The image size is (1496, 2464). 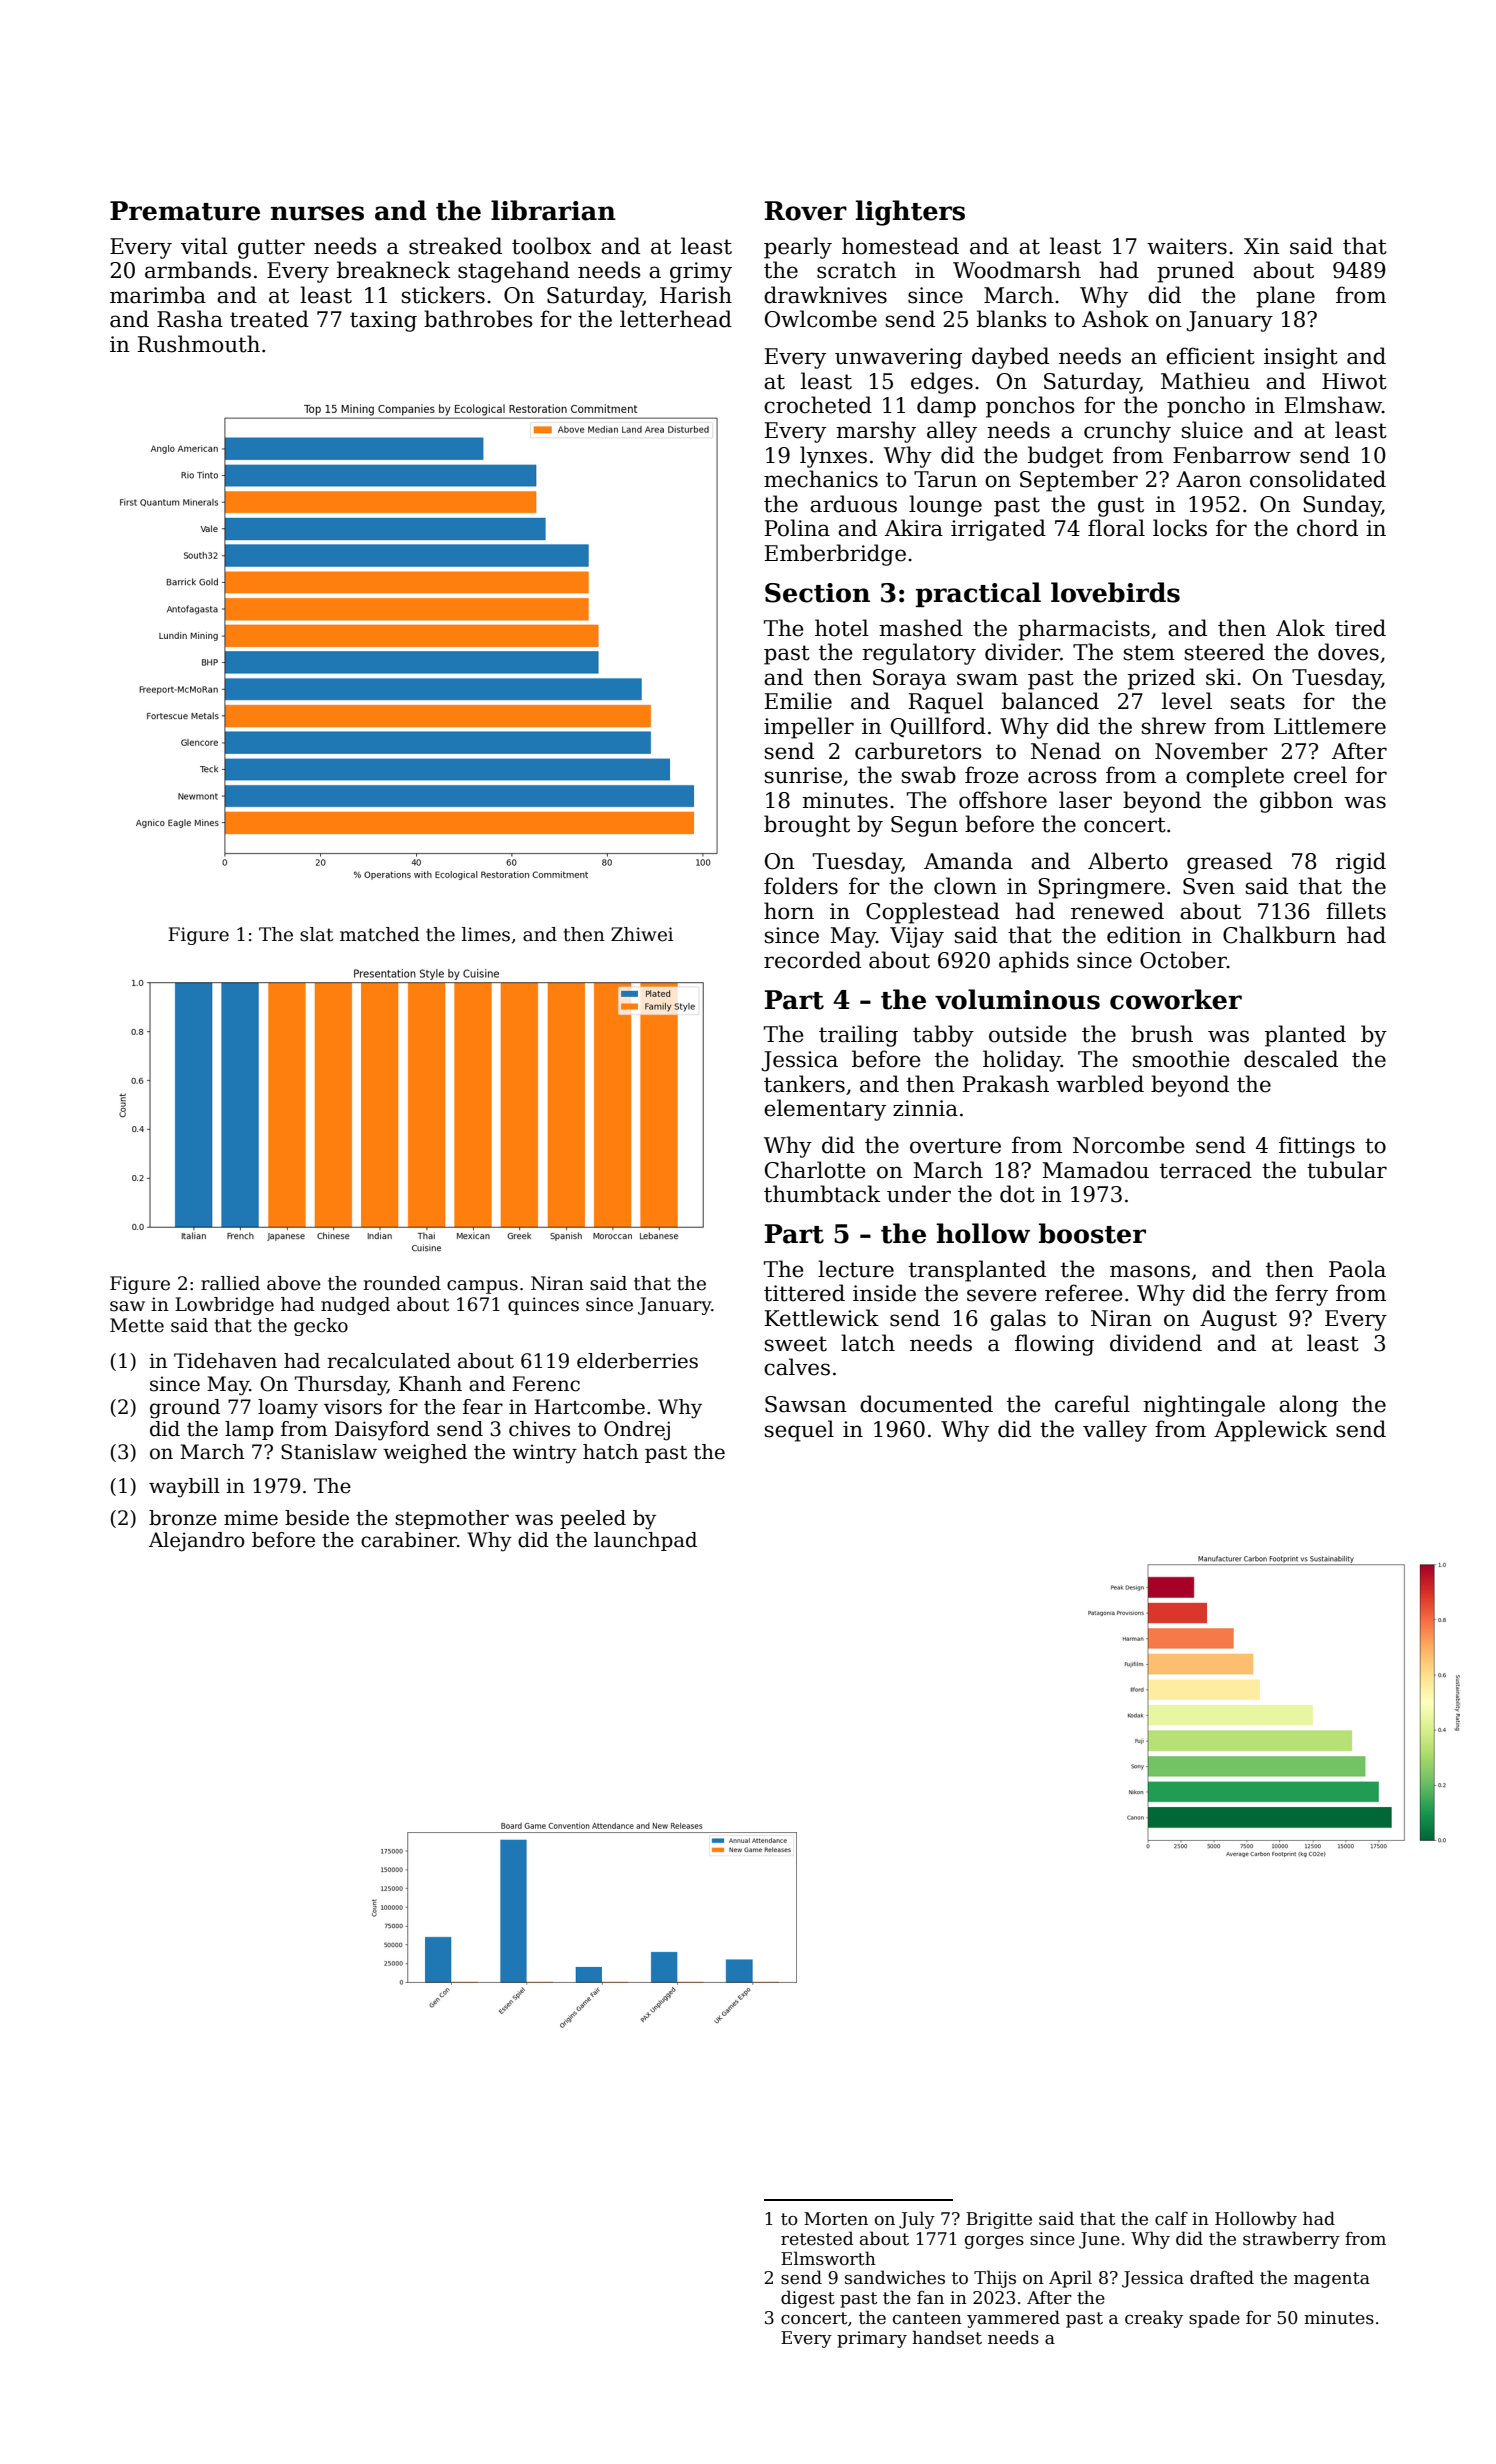 What do you see at coordinates (1296, 802) in the screenshot?
I see `gibbon` at bounding box center [1296, 802].
